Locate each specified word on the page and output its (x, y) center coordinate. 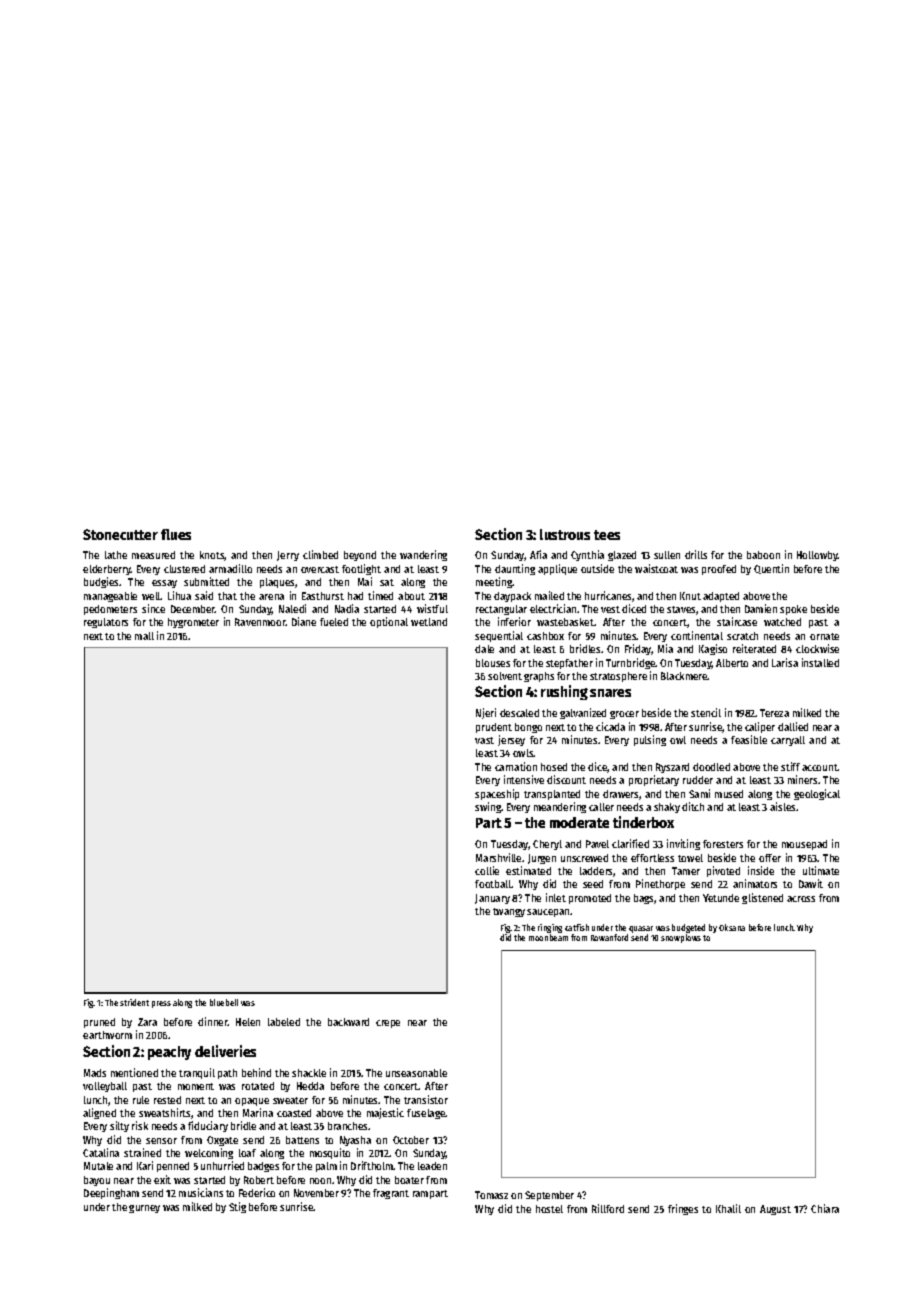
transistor (426, 1099)
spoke (793, 610)
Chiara (825, 1208)
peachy (169, 1053)
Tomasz (491, 1195)
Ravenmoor (260, 622)
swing (488, 807)
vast (484, 740)
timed (380, 595)
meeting (494, 582)
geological (817, 794)
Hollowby (817, 556)
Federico (257, 1192)
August (775, 1210)
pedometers (110, 610)
